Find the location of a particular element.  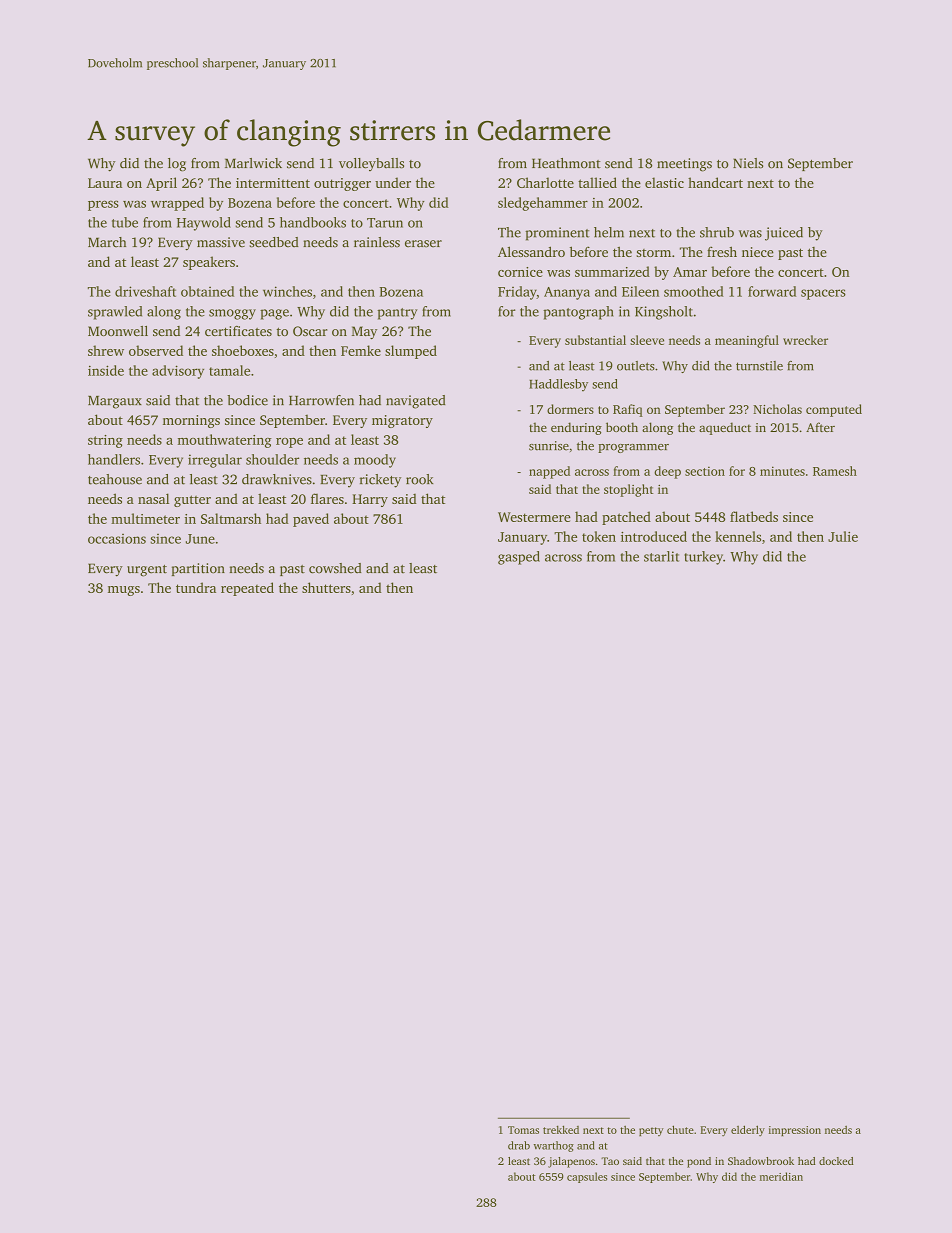

gasped is located at coordinates (519, 558).
